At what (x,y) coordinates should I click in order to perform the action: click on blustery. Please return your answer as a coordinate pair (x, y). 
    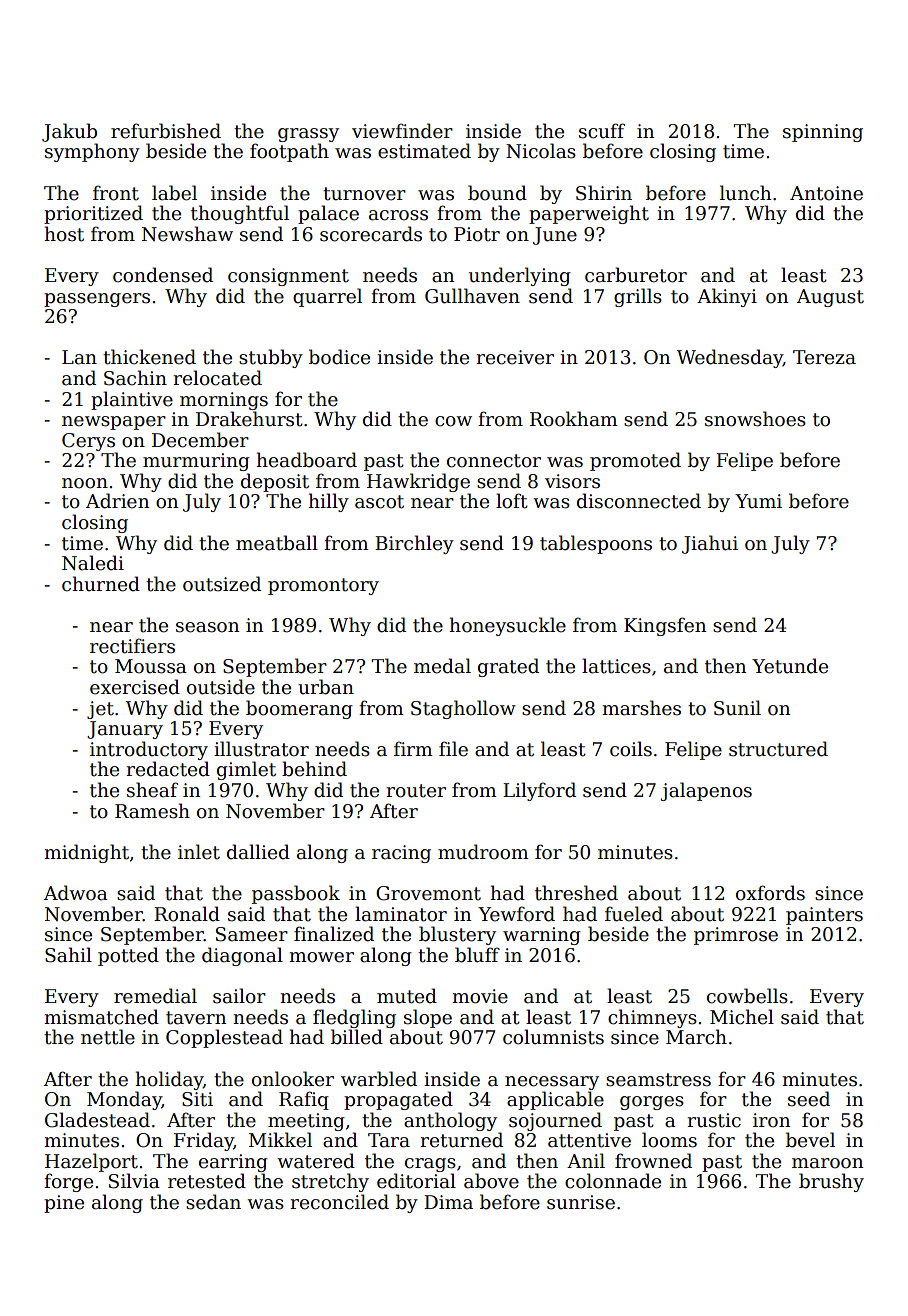
    Looking at the image, I should click on (457, 935).
